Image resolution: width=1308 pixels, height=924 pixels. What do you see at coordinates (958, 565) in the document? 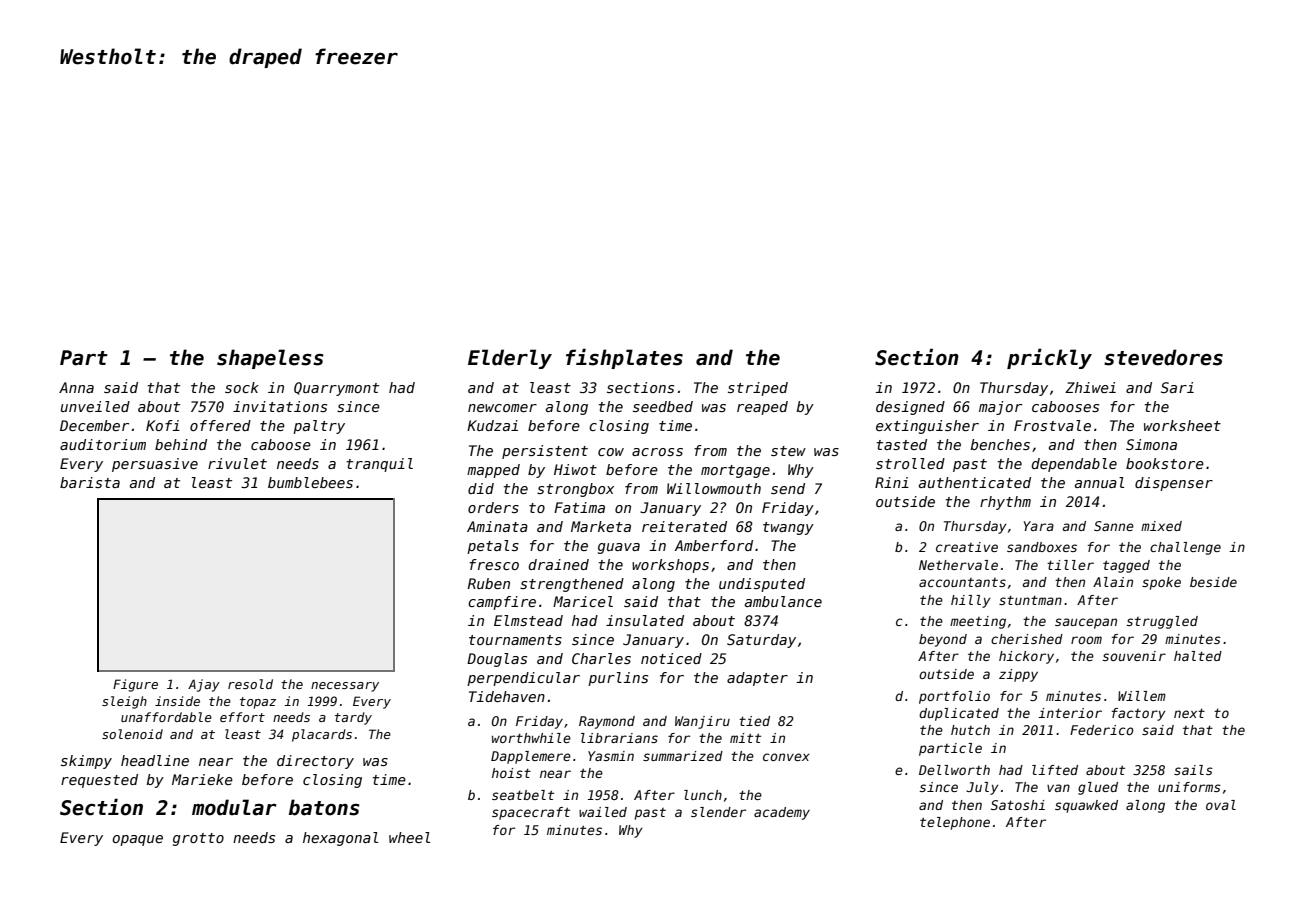
I see `Nethervale` at bounding box center [958, 565].
